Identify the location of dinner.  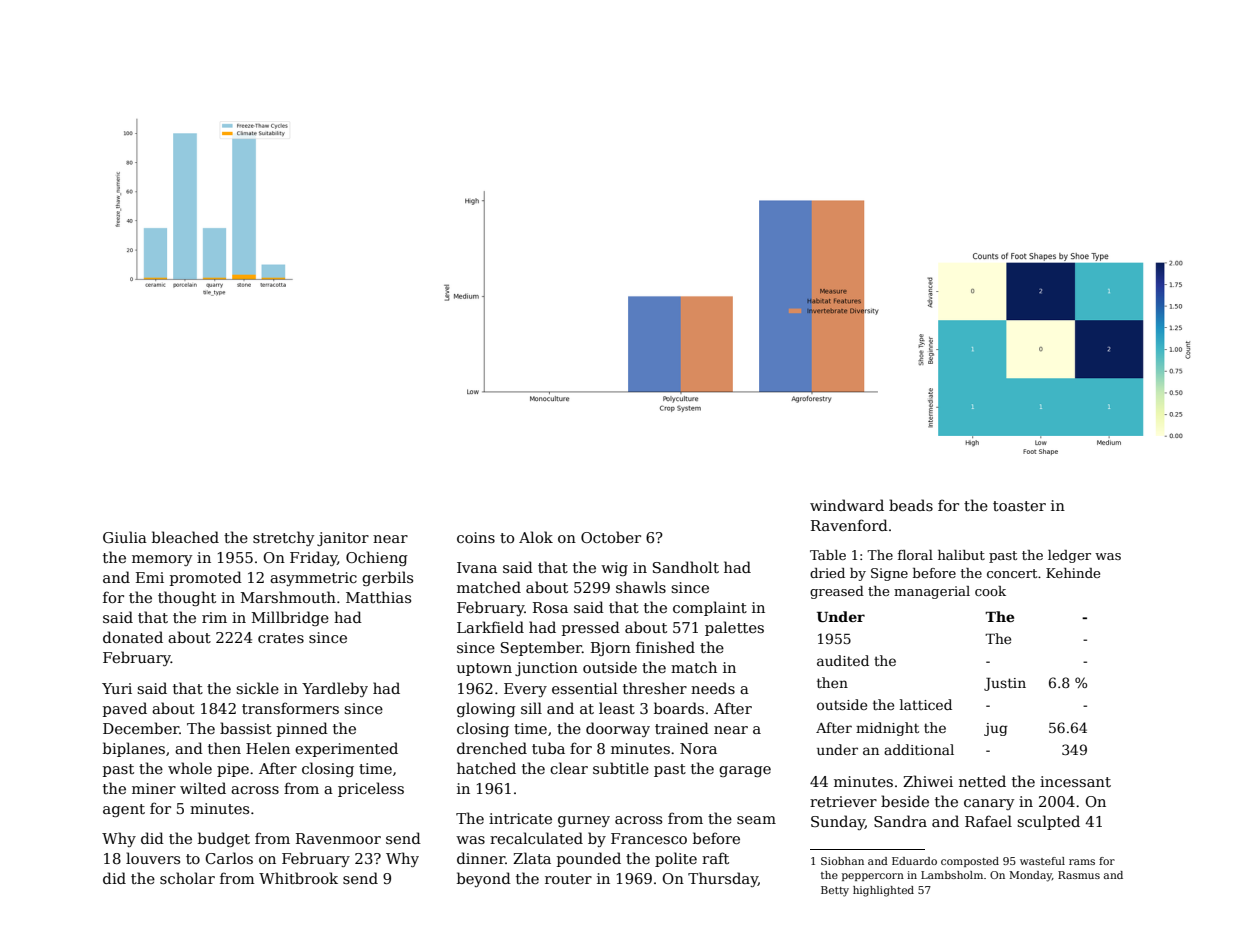
(481, 858).
